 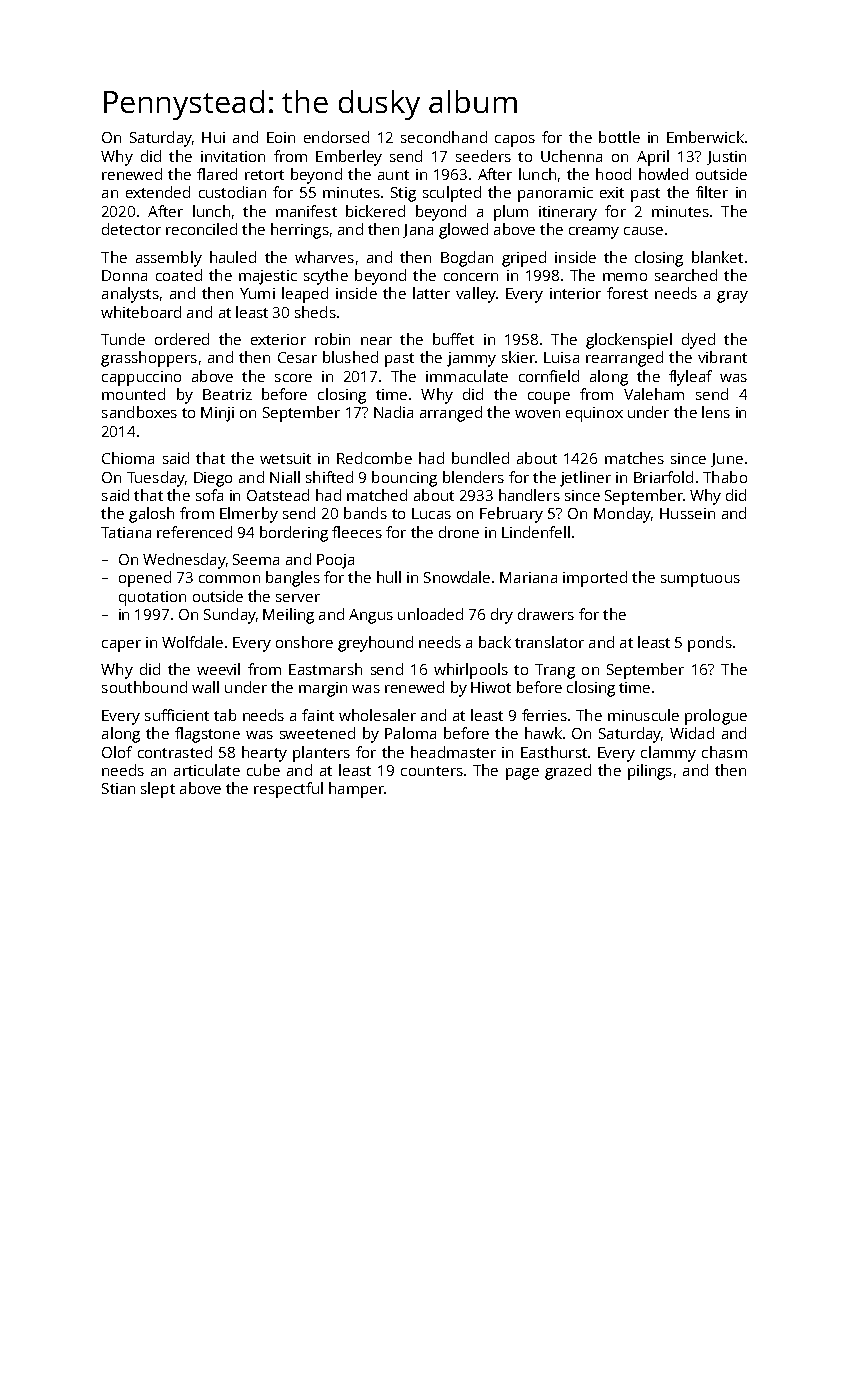 What do you see at coordinates (218, 669) in the screenshot?
I see `weevil` at bounding box center [218, 669].
